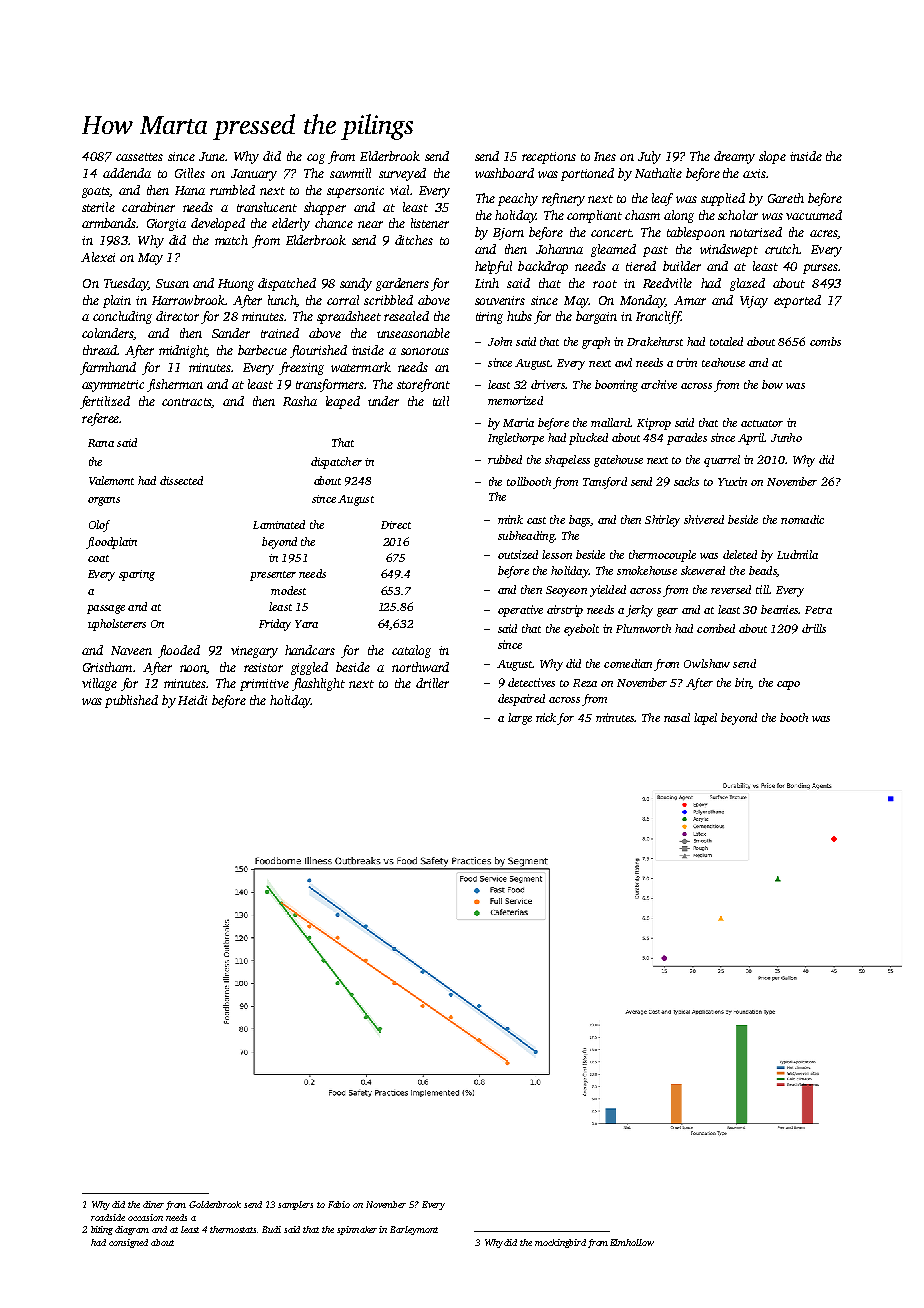  What do you see at coordinates (560, 1243) in the screenshot?
I see `mockingbird` at bounding box center [560, 1243].
